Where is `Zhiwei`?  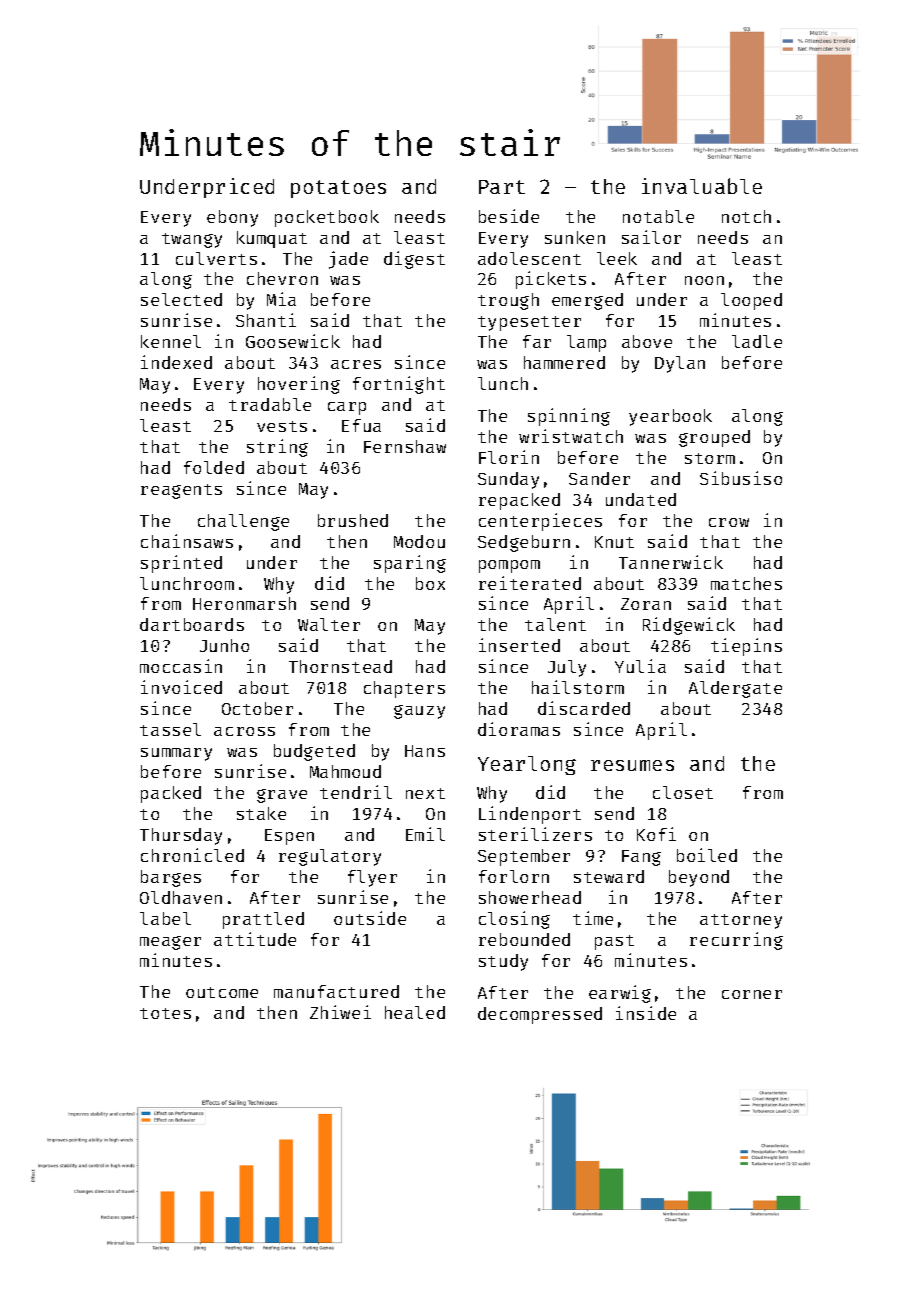 Zhiwei is located at coordinates (340, 1012).
